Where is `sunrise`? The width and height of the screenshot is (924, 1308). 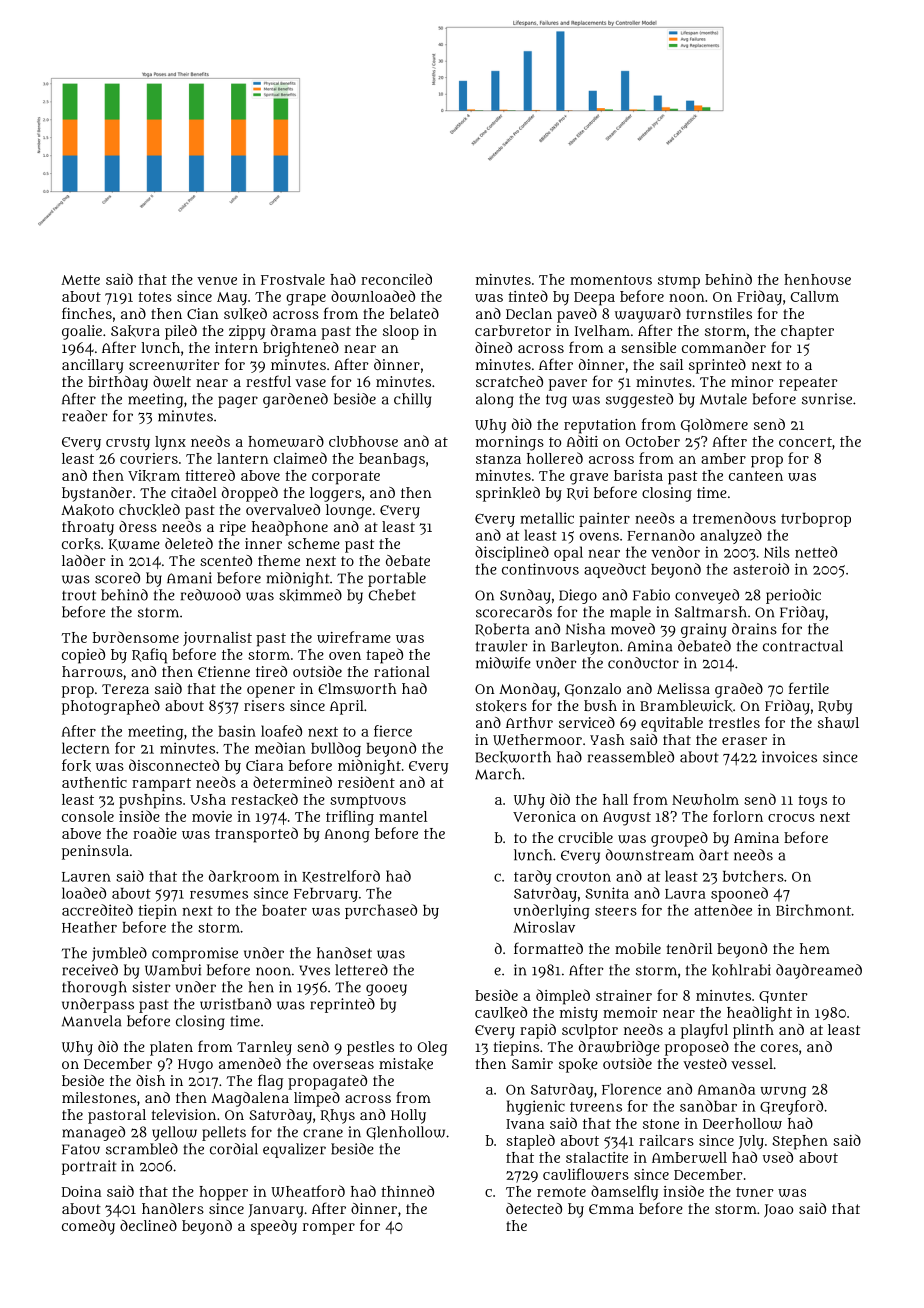 sunrise is located at coordinates (827, 399).
